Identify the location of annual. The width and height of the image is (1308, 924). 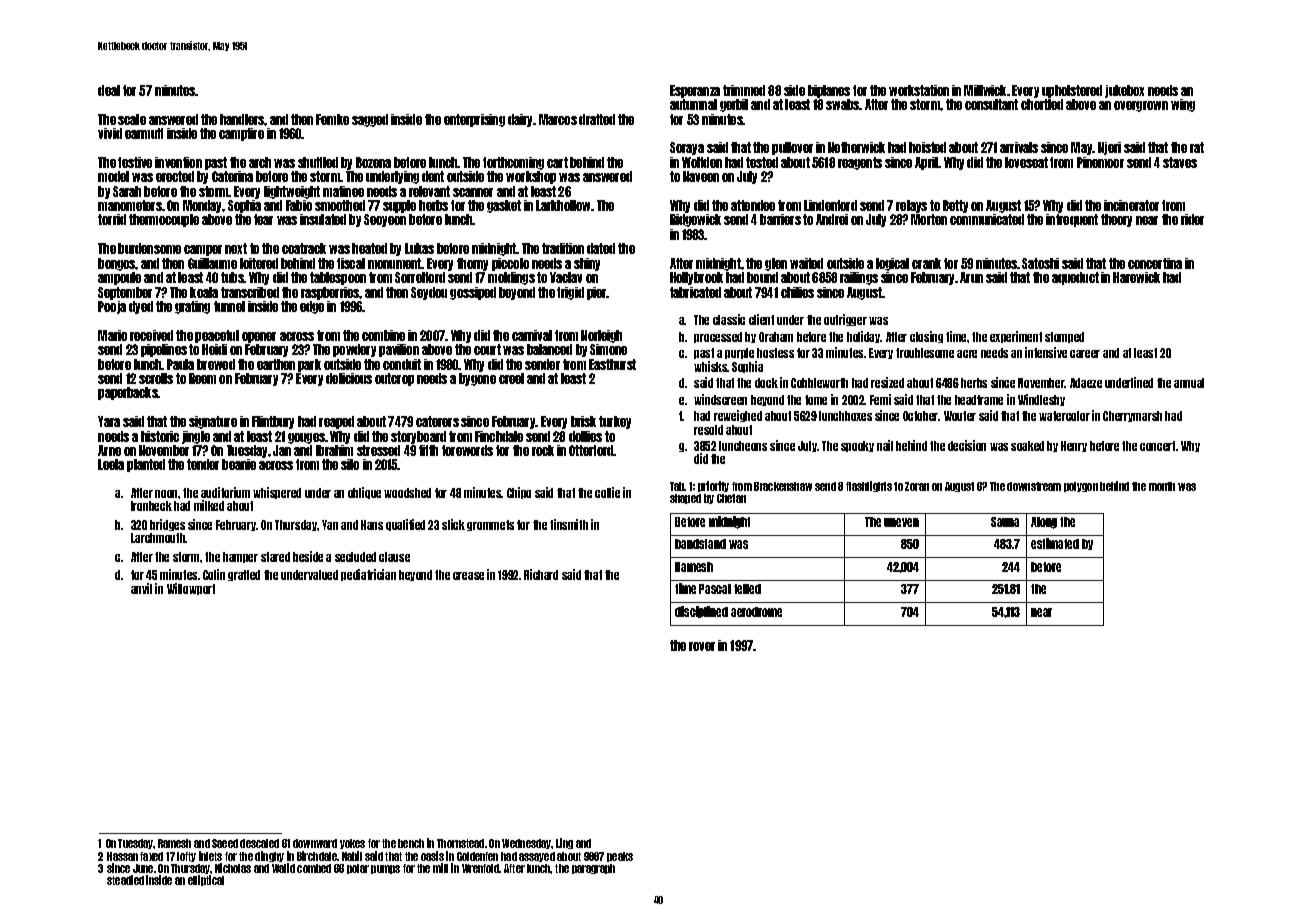
(1189, 383).
